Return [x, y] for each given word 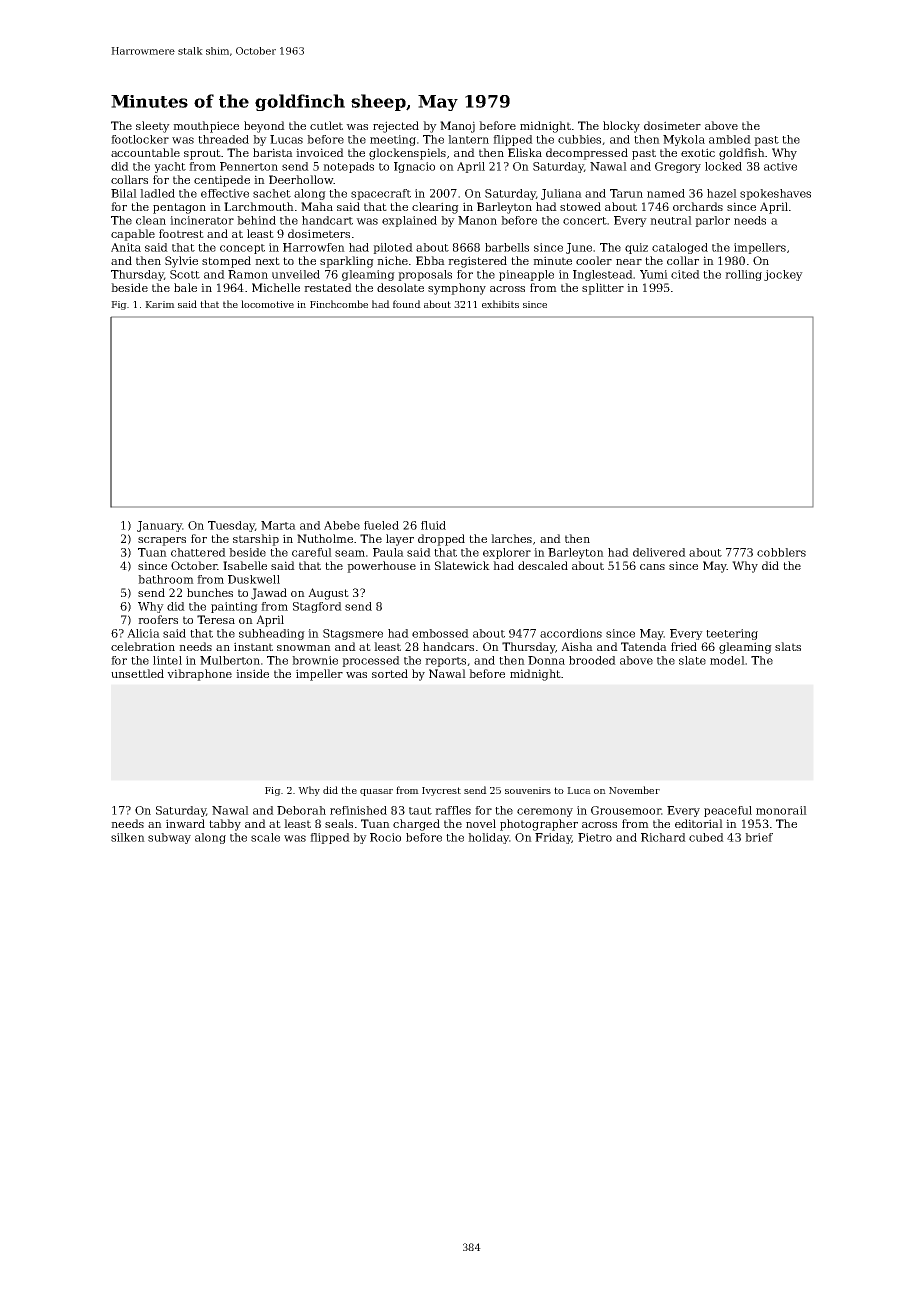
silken [128, 837]
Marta [278, 525]
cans [652, 567]
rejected [396, 127]
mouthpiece [206, 127]
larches [511, 538]
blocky [621, 127]
